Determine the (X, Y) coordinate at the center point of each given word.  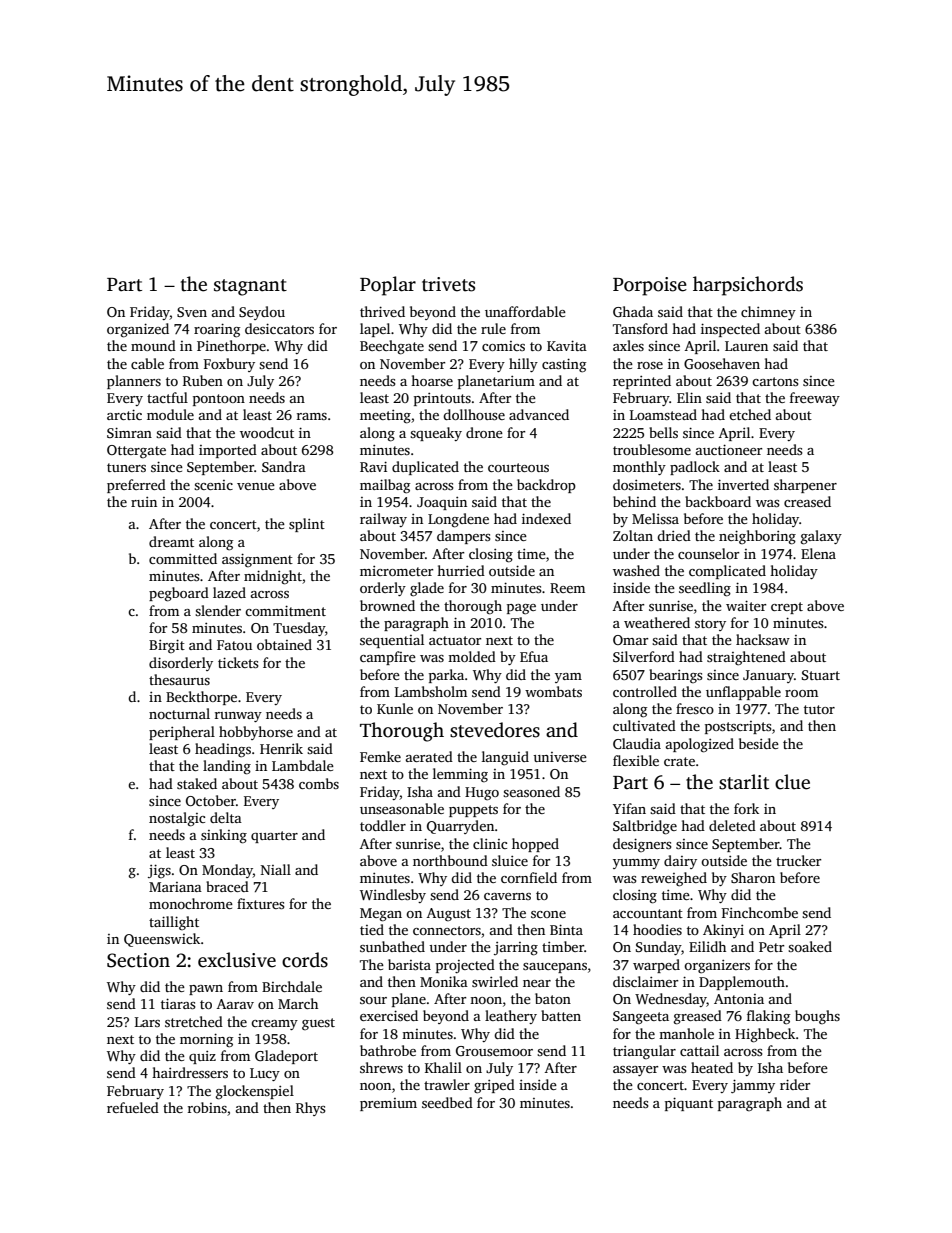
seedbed (447, 1102)
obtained (284, 644)
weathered (657, 622)
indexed (546, 518)
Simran (129, 432)
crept (787, 608)
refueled (133, 1107)
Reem (567, 588)
